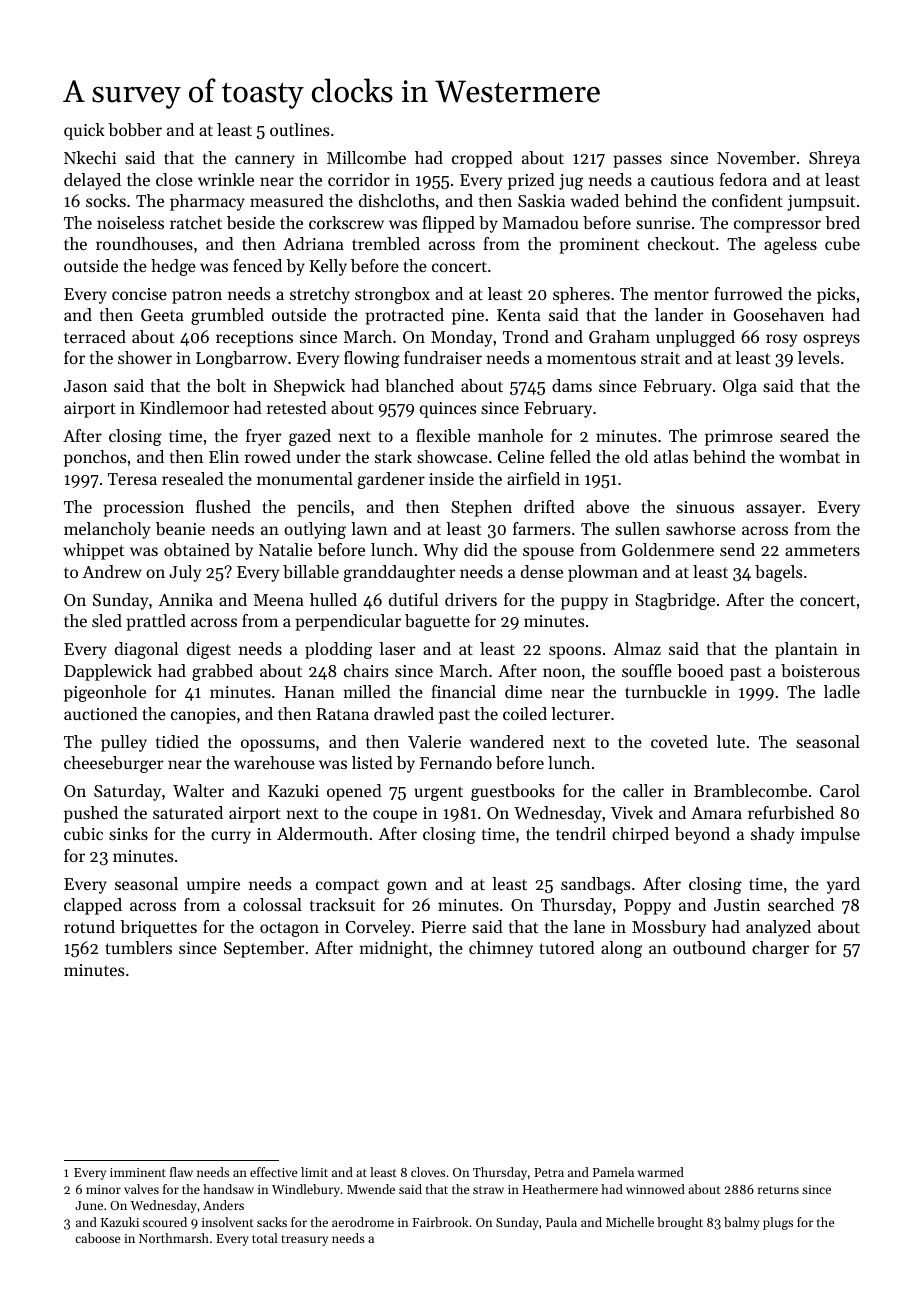 The height and width of the screenshot is (1308, 924). I want to click on Shreya, so click(834, 159).
